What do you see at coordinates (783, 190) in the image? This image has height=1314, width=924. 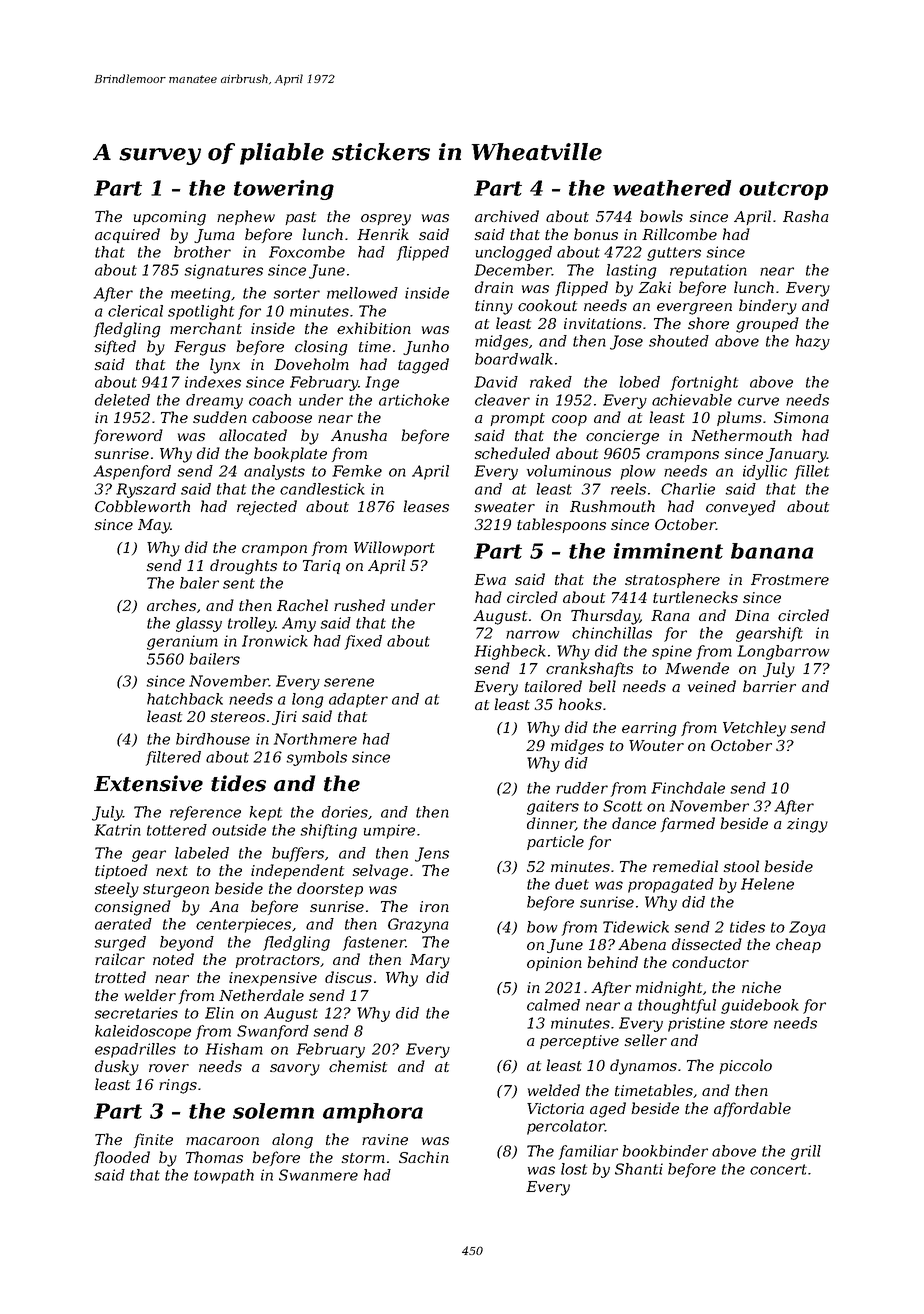 I see `outcrop` at bounding box center [783, 190].
